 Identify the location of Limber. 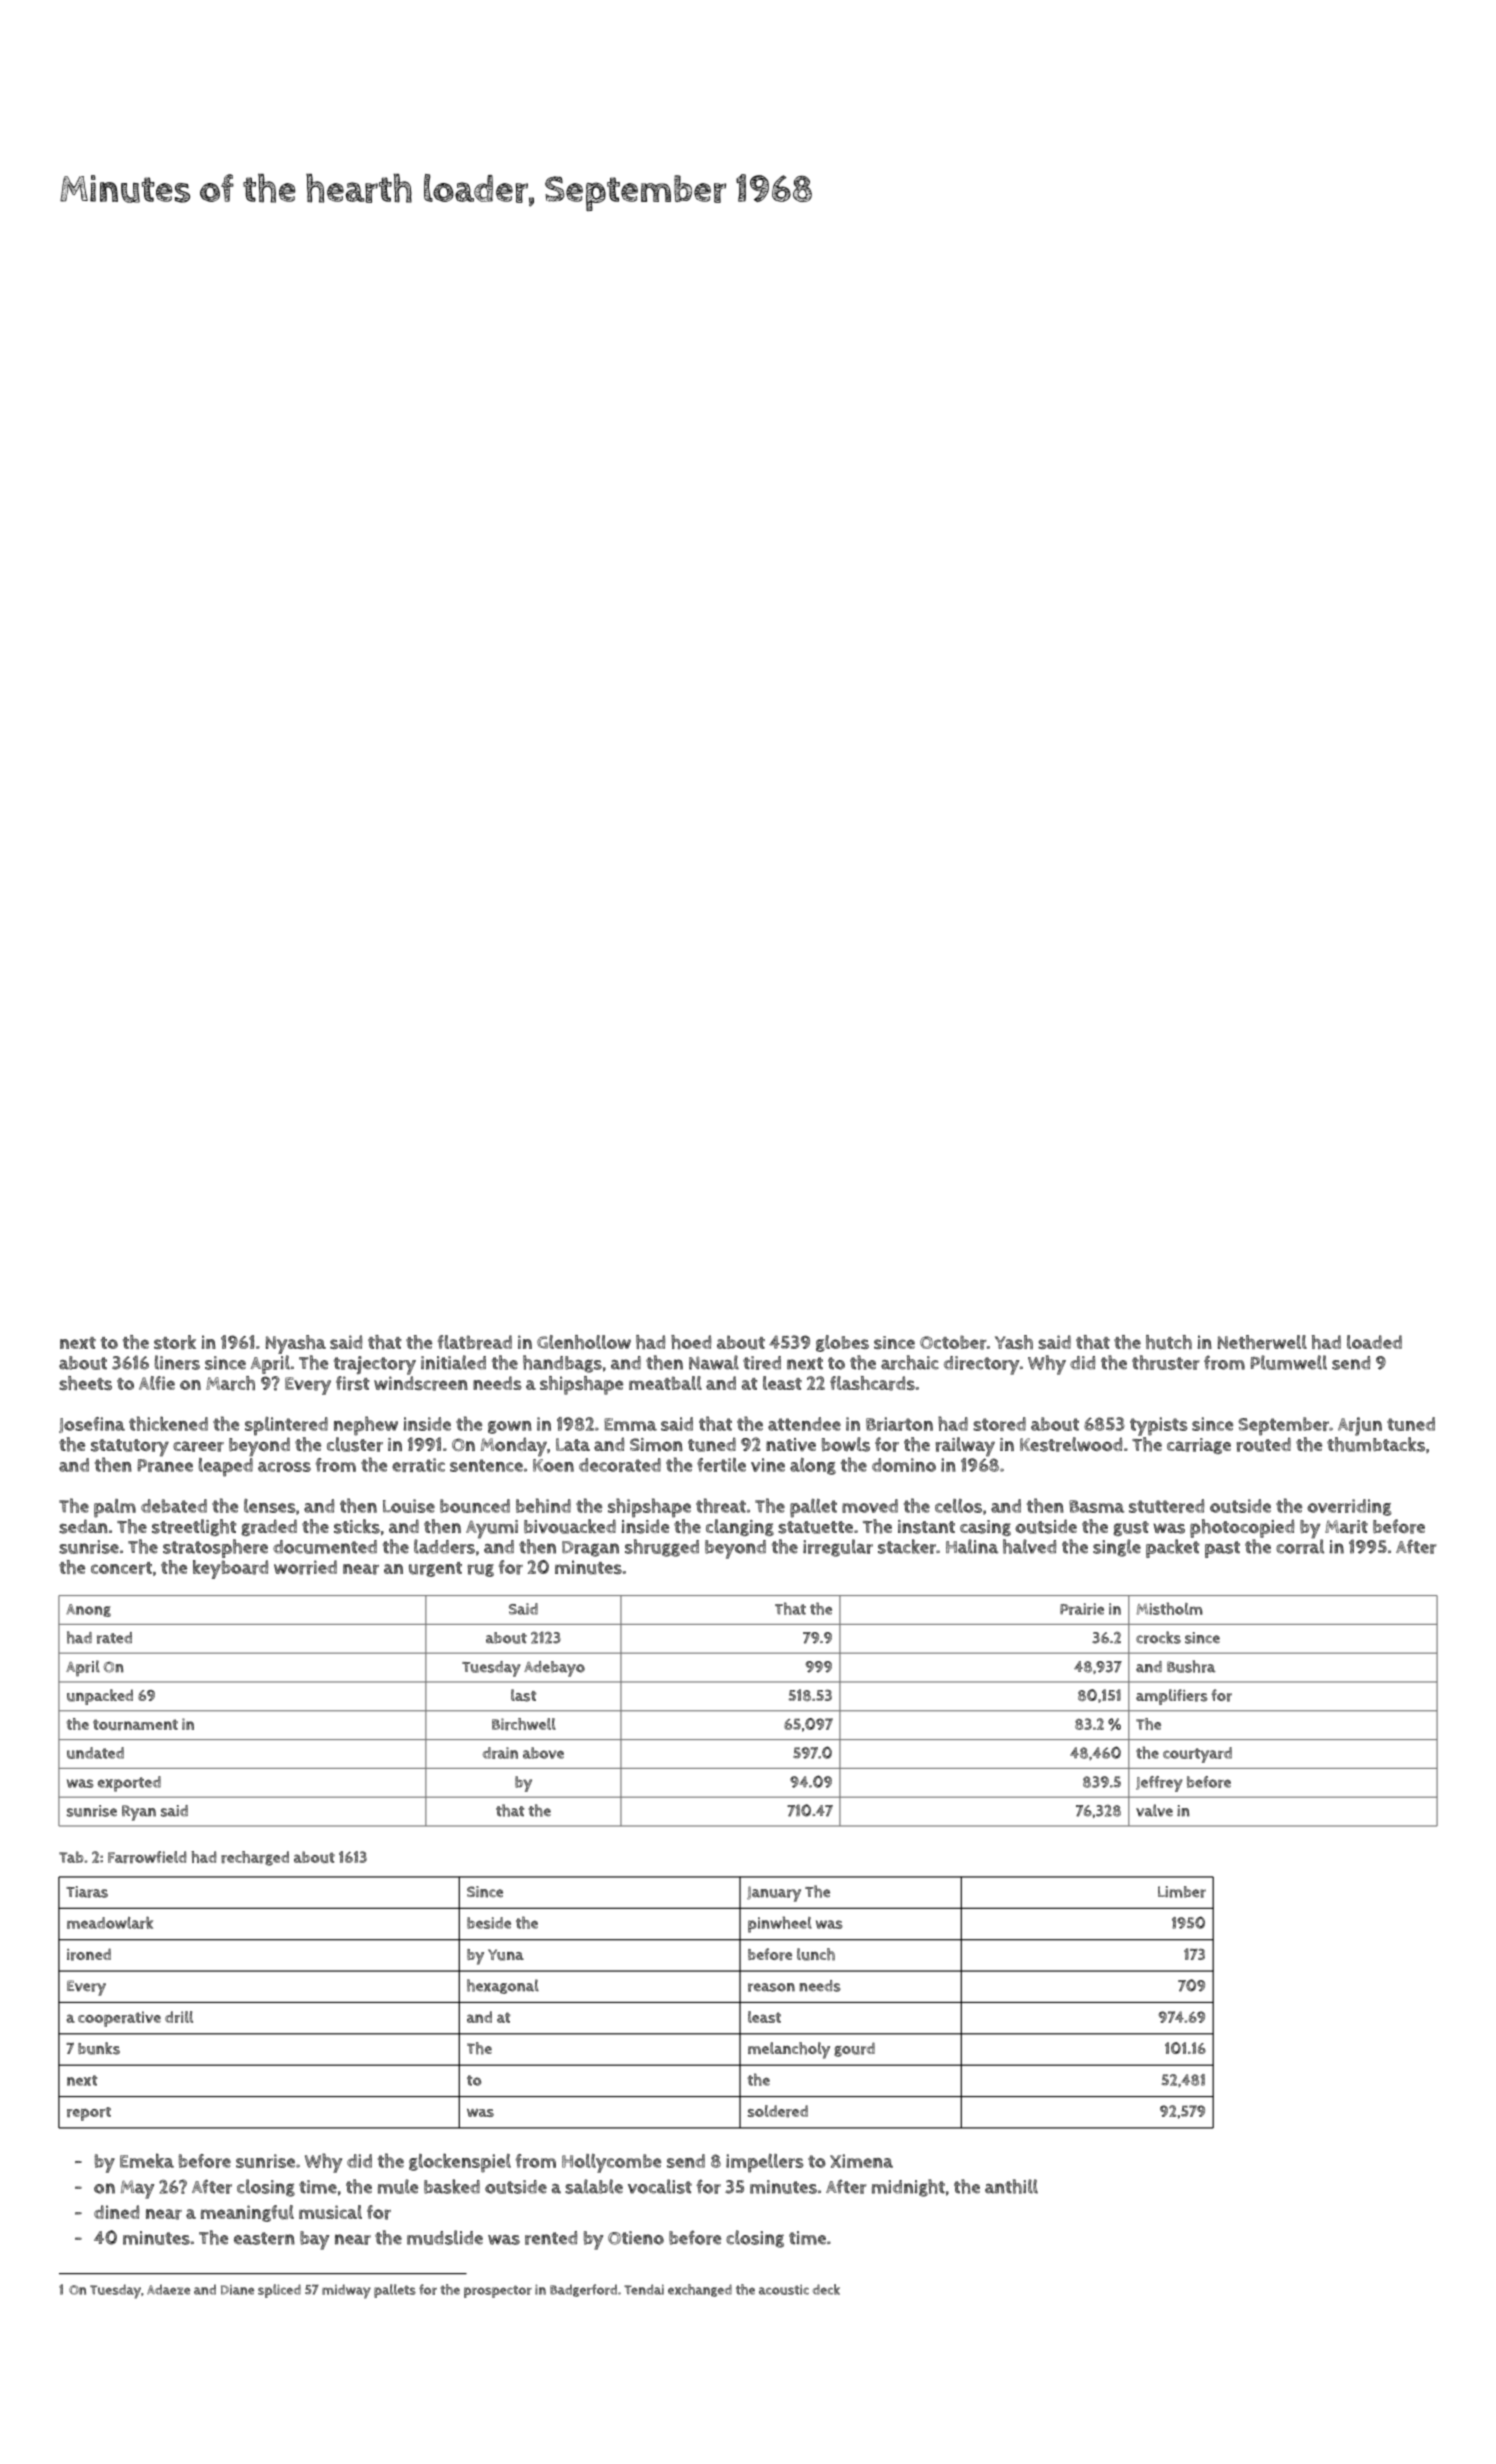
(1182, 1892).
